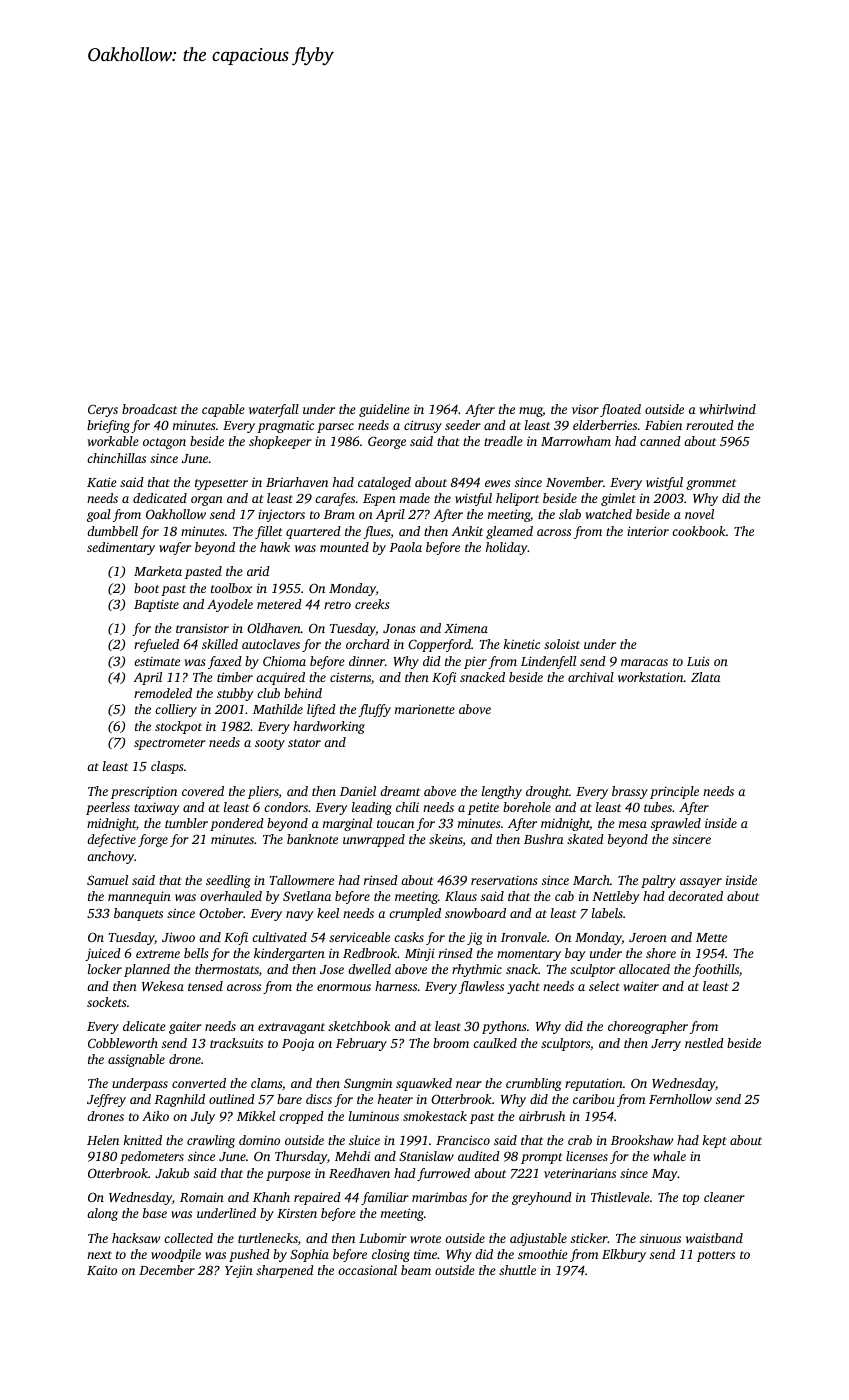 Image resolution: width=849 pixels, height=1400 pixels. I want to click on Yejin, so click(239, 1271).
